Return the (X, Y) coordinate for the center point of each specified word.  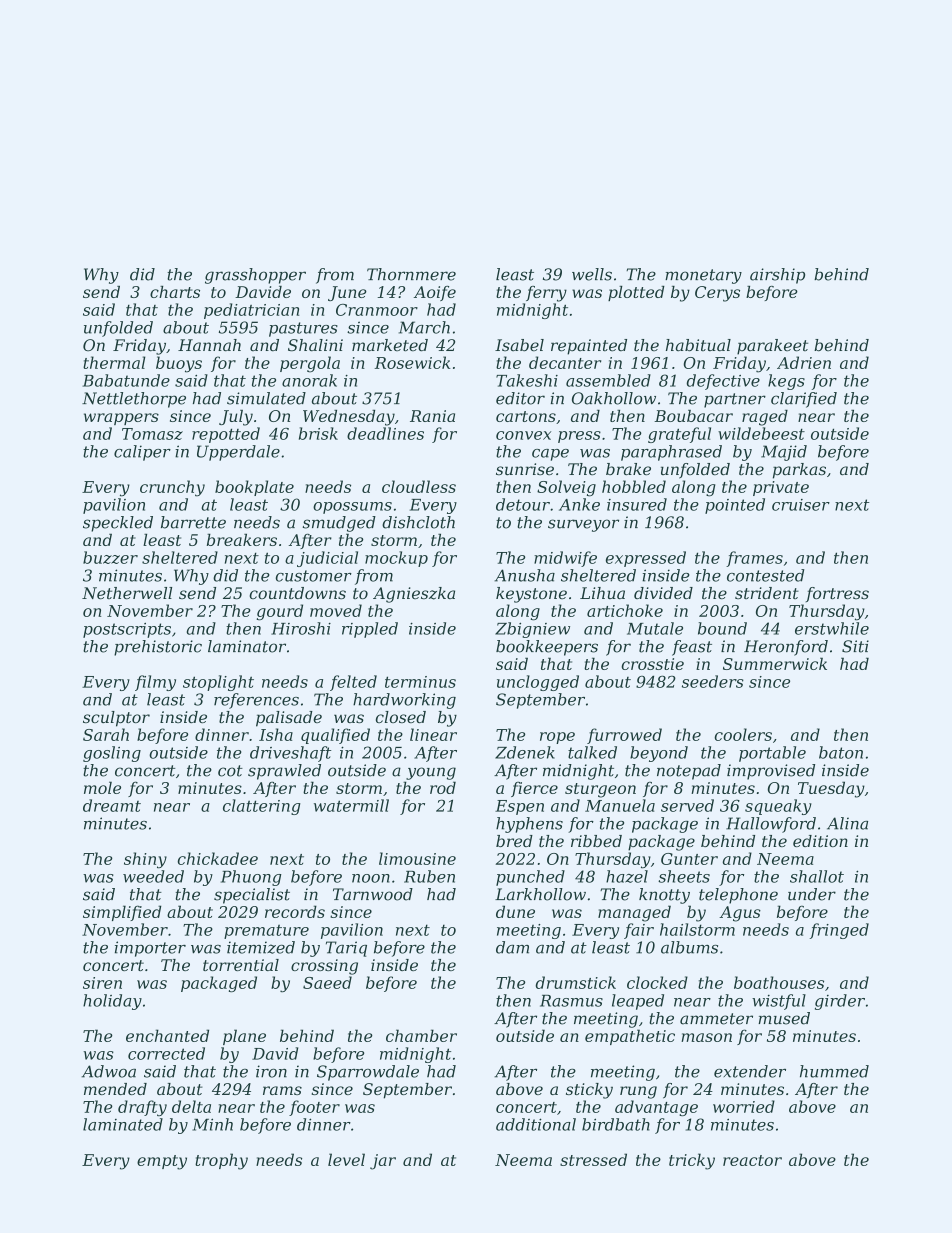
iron (271, 1071)
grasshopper (255, 276)
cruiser (801, 505)
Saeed (327, 982)
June (347, 293)
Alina (847, 823)
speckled (118, 524)
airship (777, 276)
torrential (241, 965)
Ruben (429, 876)
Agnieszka (414, 595)
